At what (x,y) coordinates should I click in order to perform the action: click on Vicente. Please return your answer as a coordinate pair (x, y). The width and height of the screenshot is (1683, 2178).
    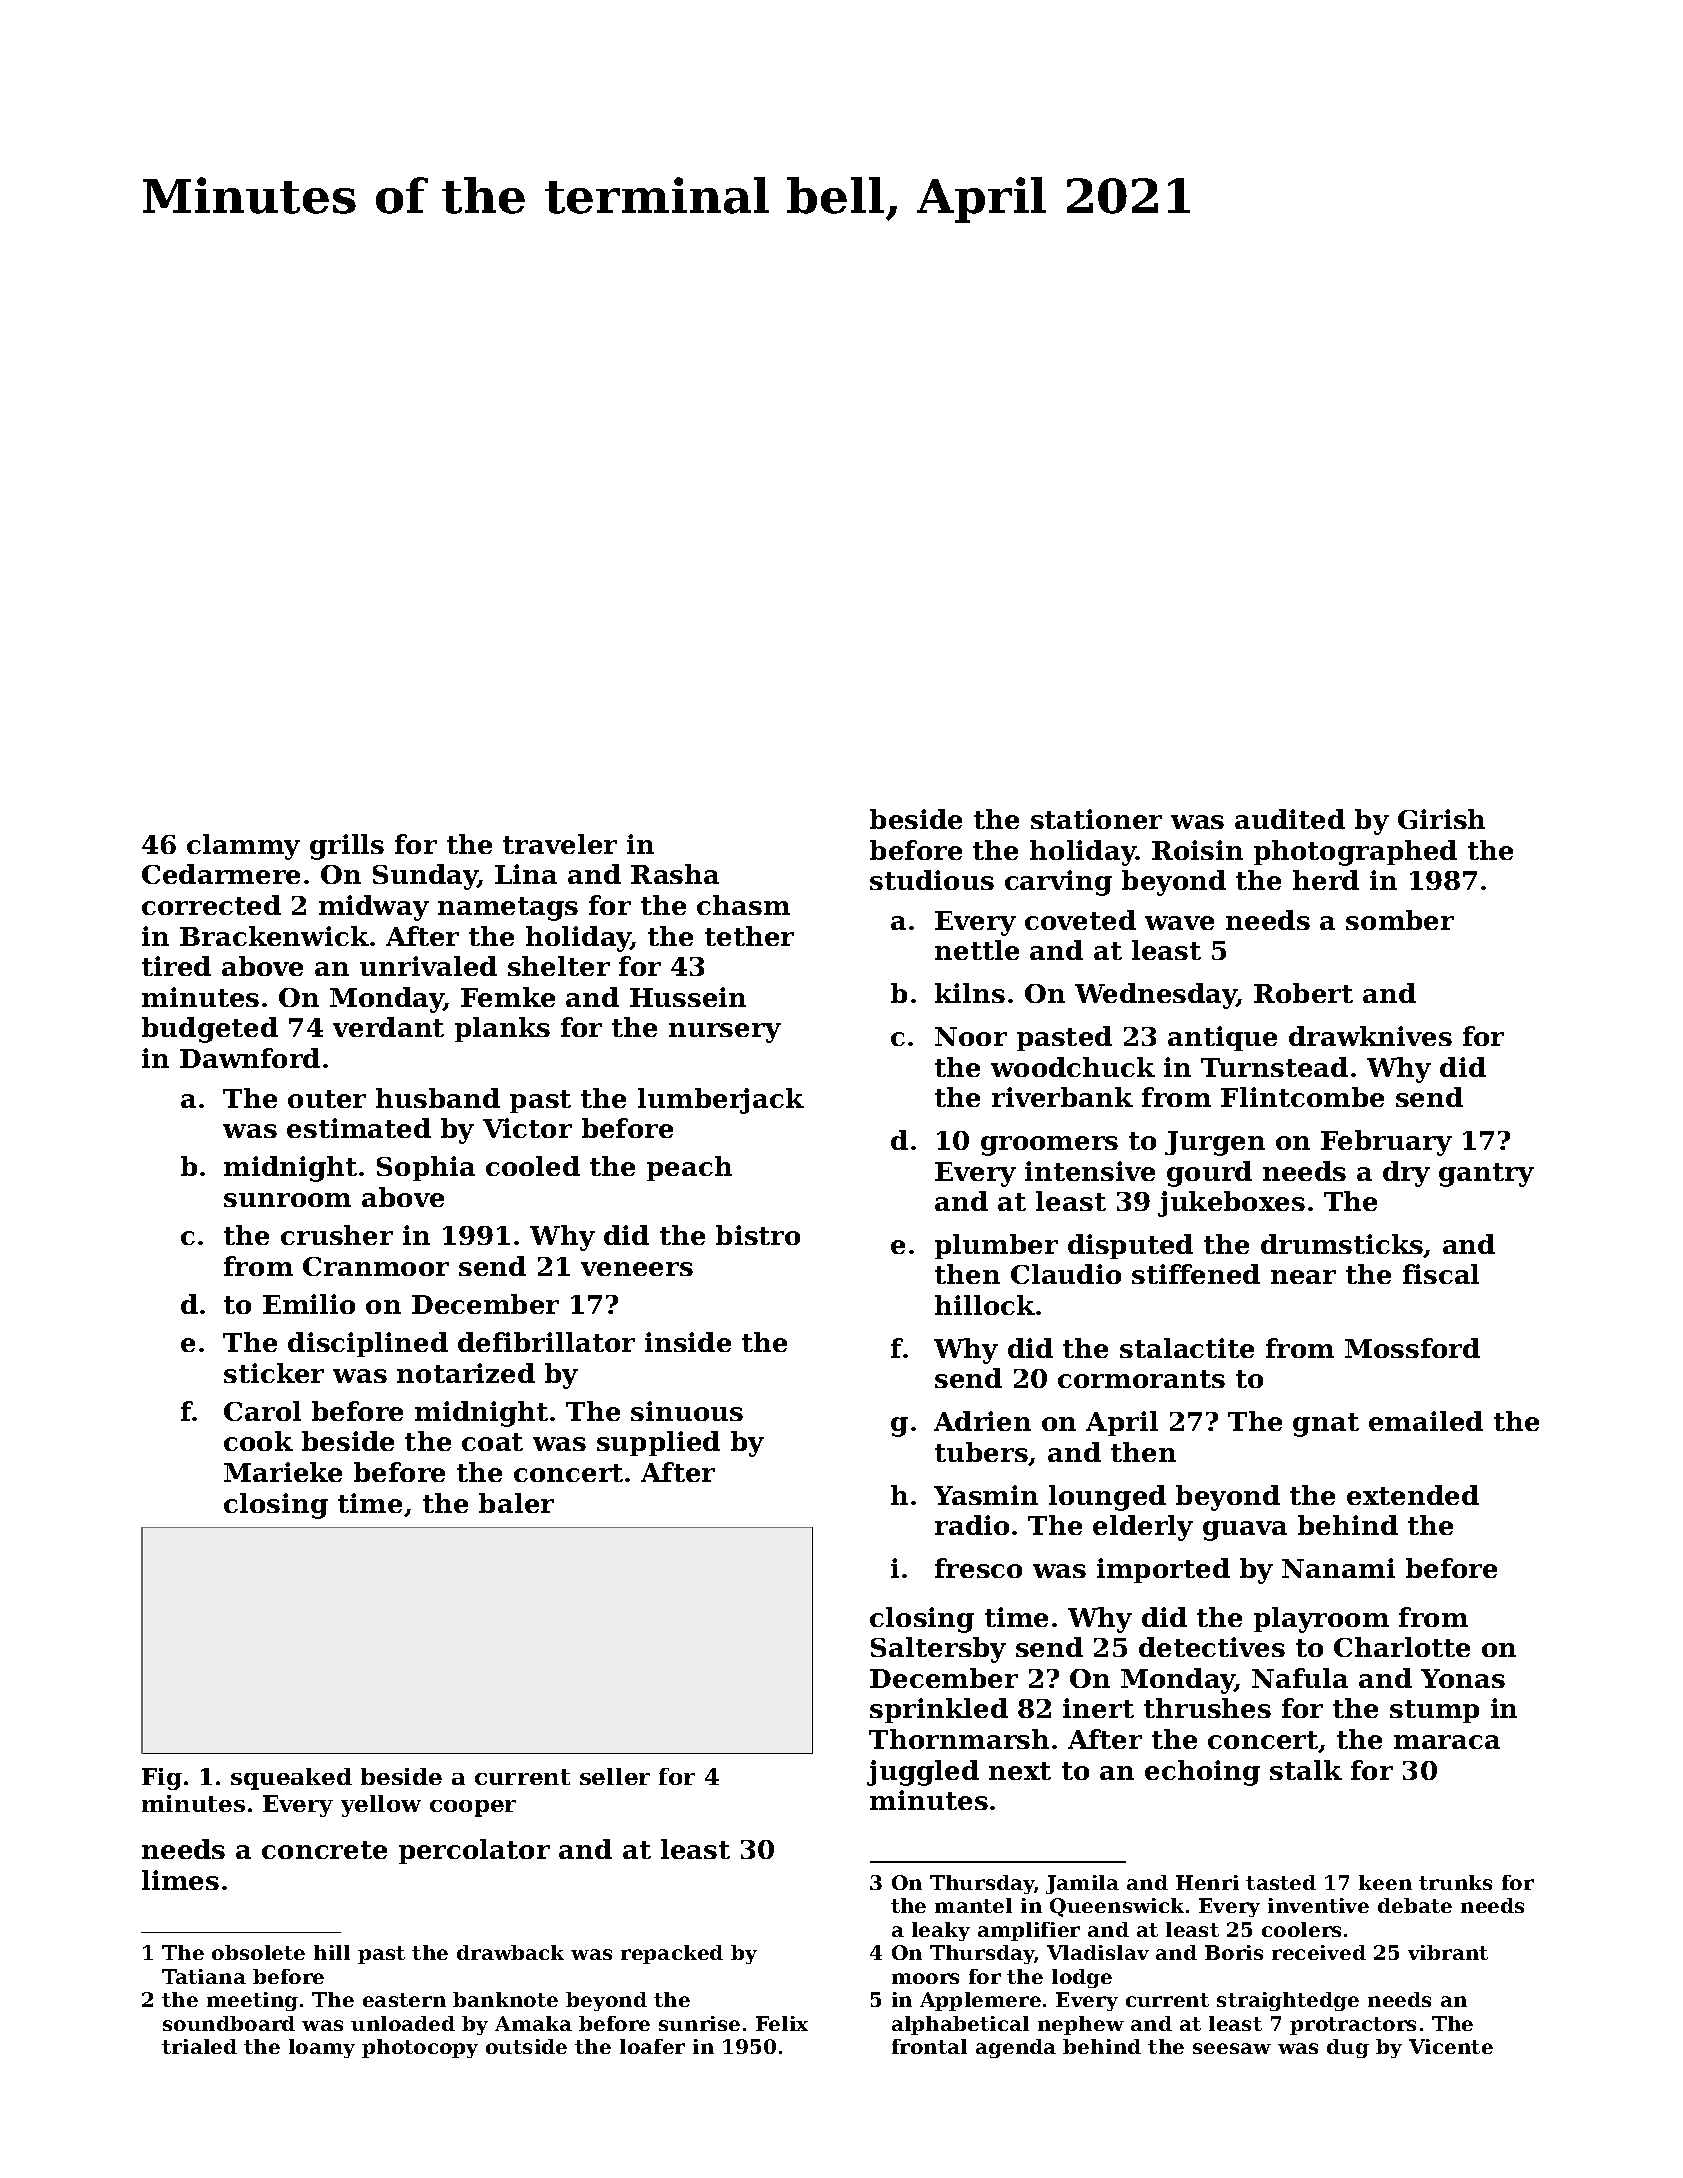
    Looking at the image, I should click on (1451, 2046).
